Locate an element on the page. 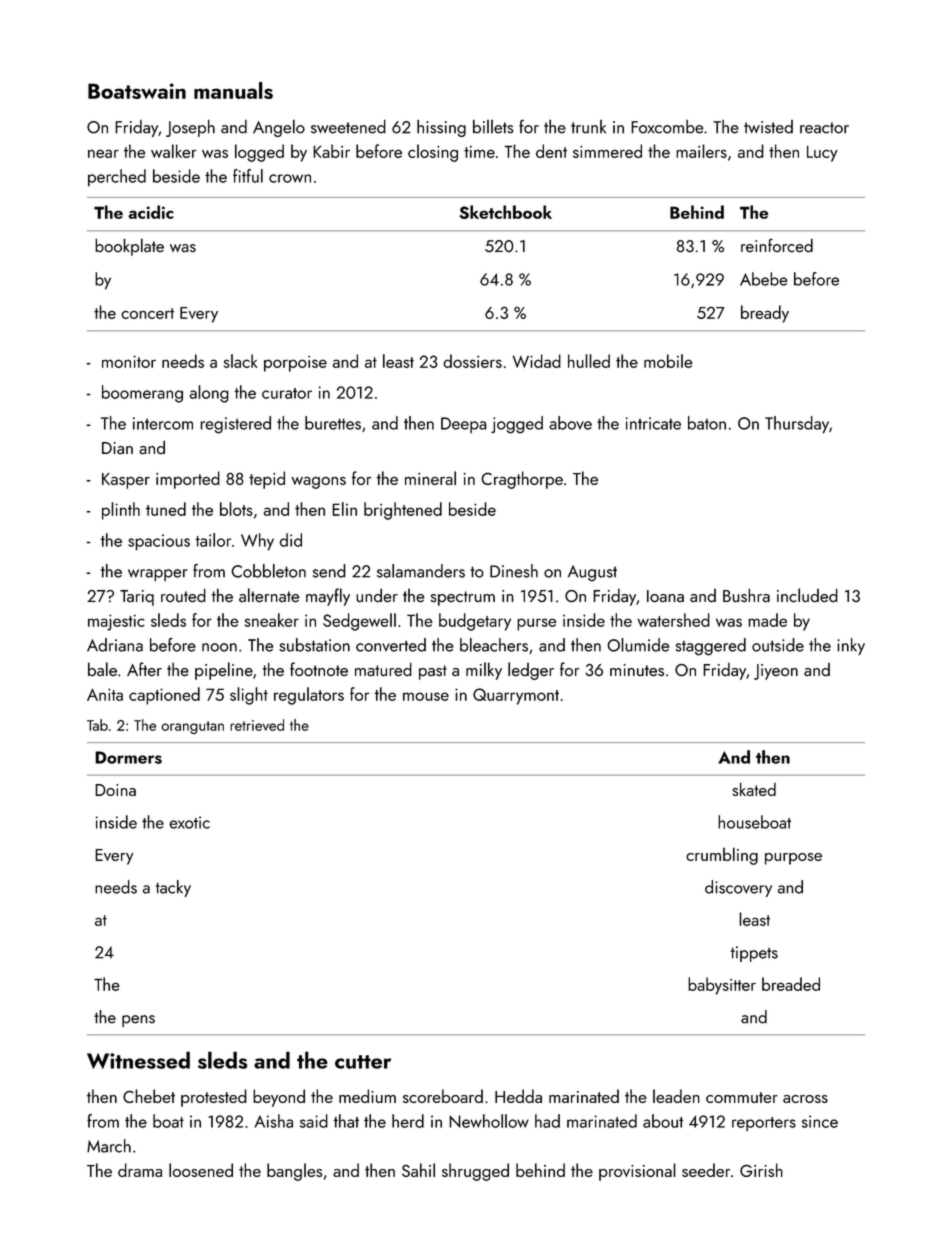 The height and width of the image is (1233, 952). concert is located at coordinates (147, 313).
